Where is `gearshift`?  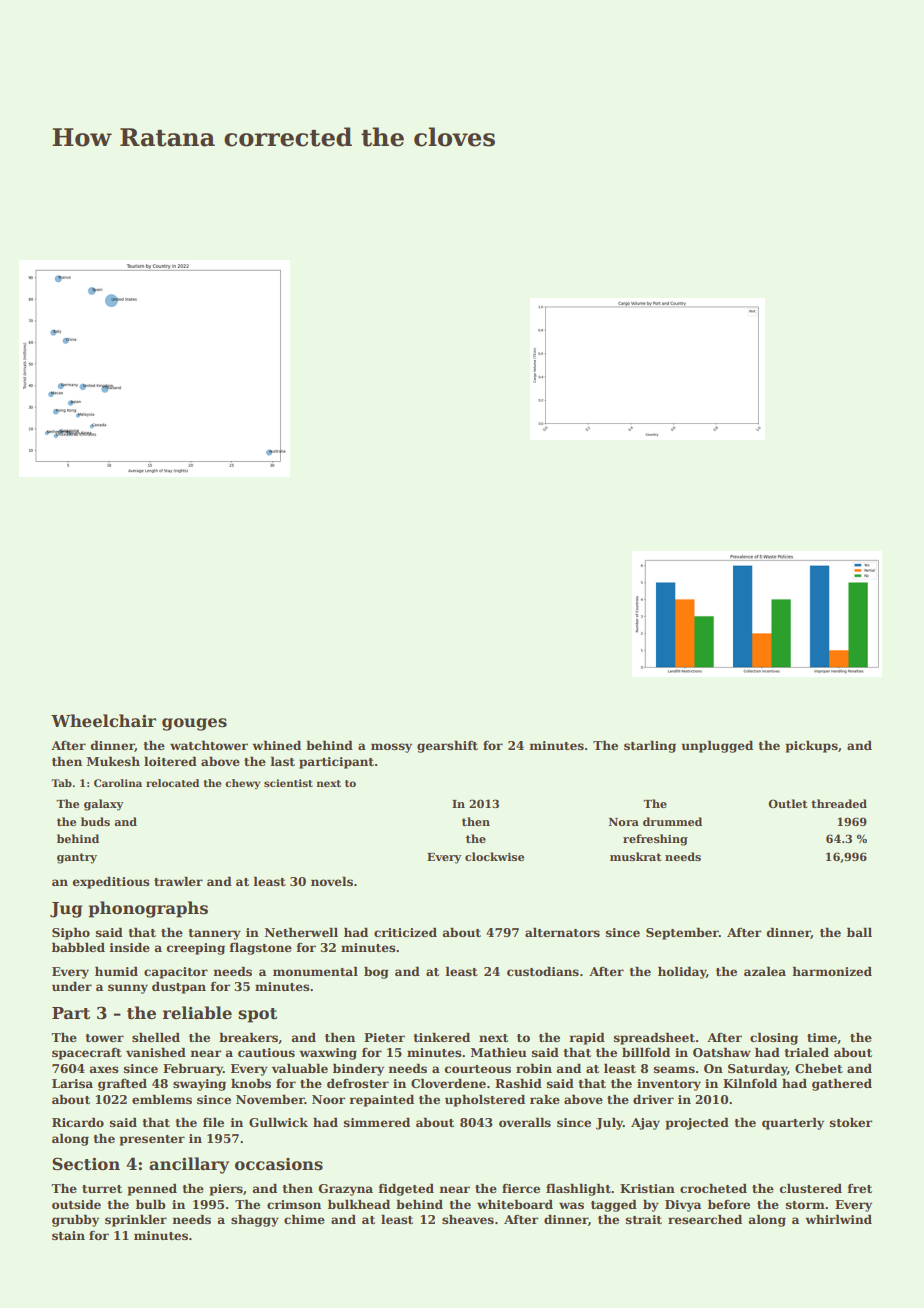 gearshift is located at coordinates (447, 746).
